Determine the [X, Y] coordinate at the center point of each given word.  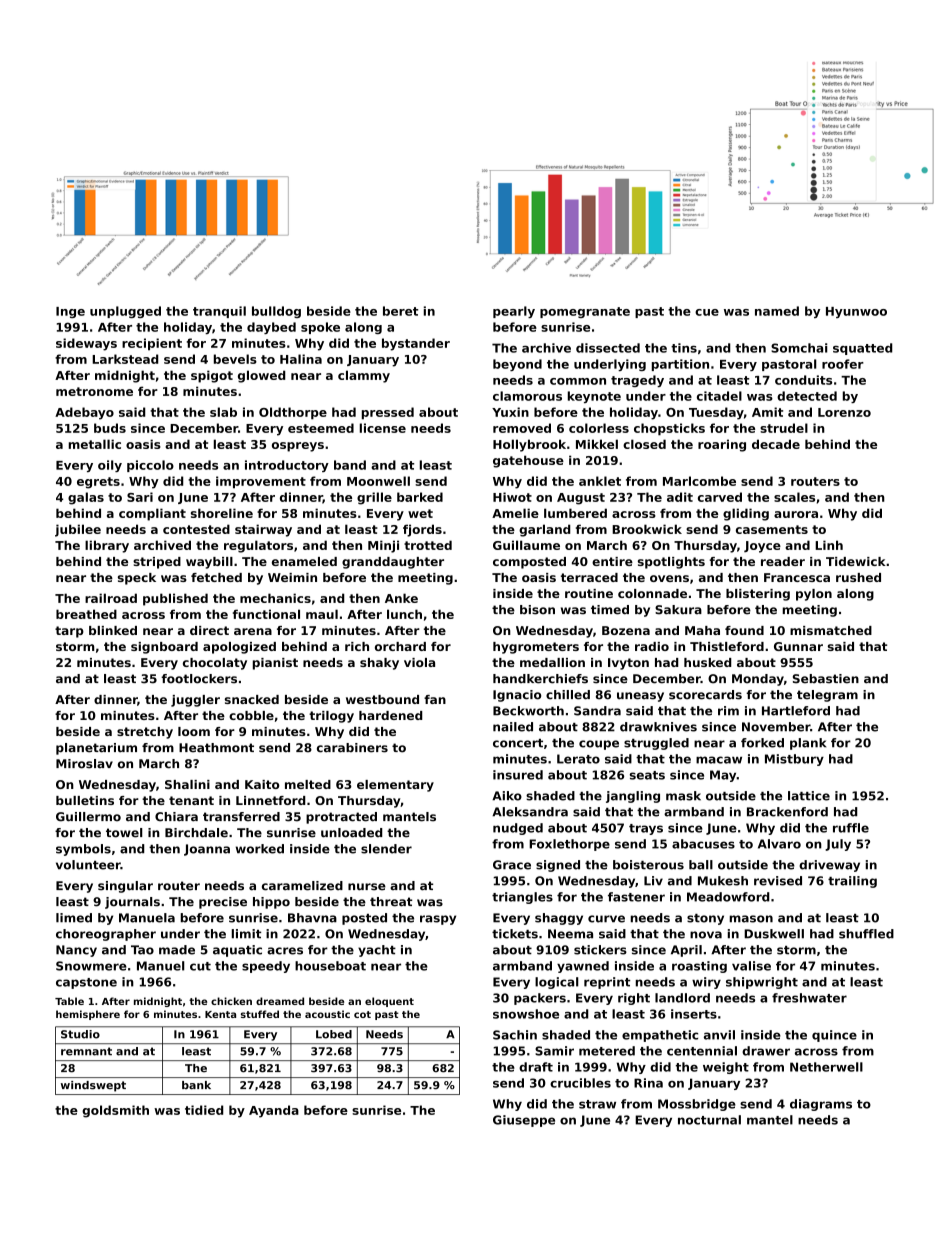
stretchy [145, 733]
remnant [86, 1051]
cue [707, 312]
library [107, 546]
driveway [829, 866]
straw [597, 1104]
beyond [517, 365]
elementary [395, 786]
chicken [231, 1001]
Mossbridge [697, 1105]
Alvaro [779, 844]
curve [606, 919]
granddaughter [393, 563]
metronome [94, 391]
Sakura [678, 610]
